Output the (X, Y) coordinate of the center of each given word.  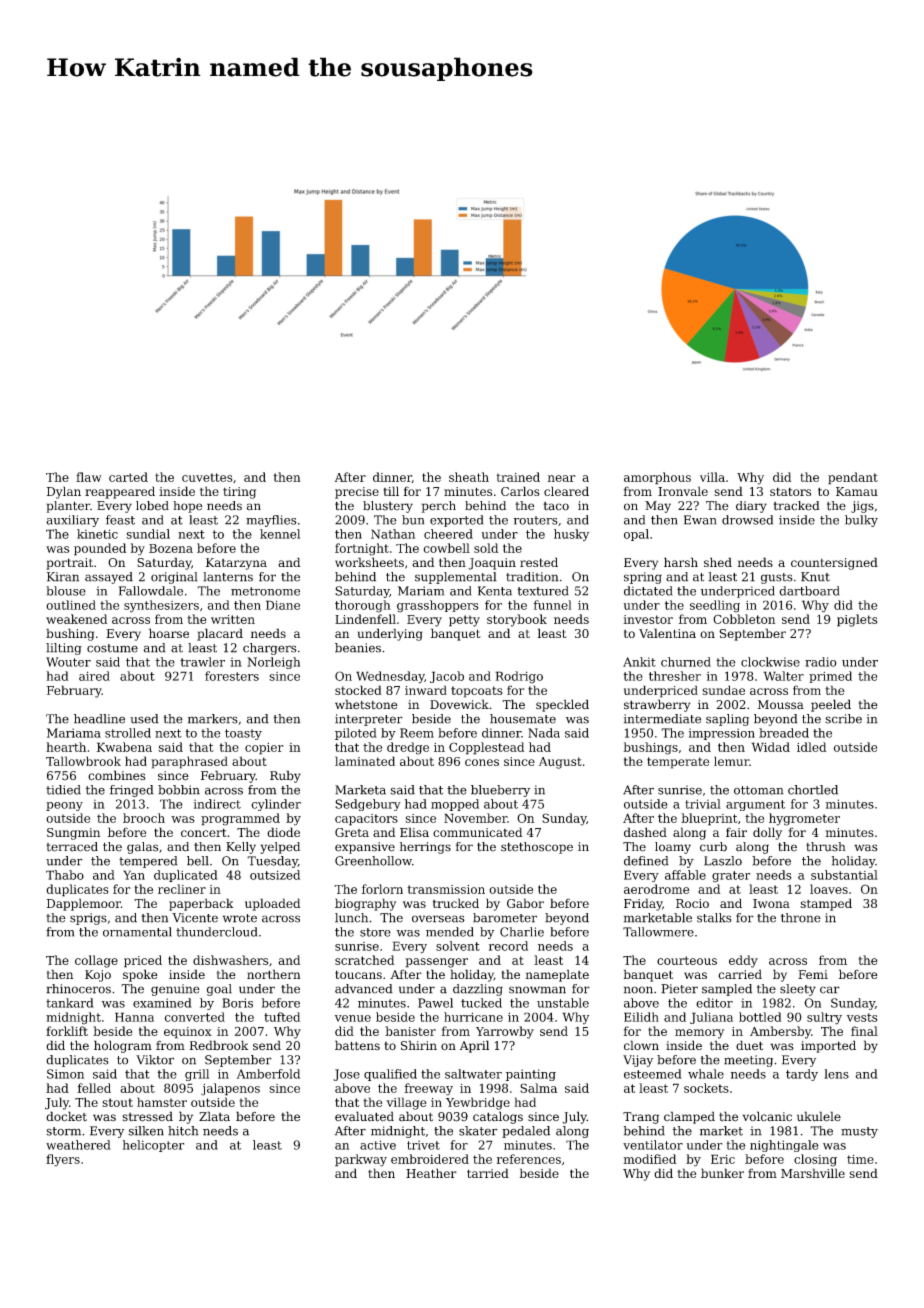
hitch (183, 1131)
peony (64, 806)
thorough (363, 606)
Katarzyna (236, 564)
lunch (351, 918)
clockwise (770, 662)
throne (801, 918)
